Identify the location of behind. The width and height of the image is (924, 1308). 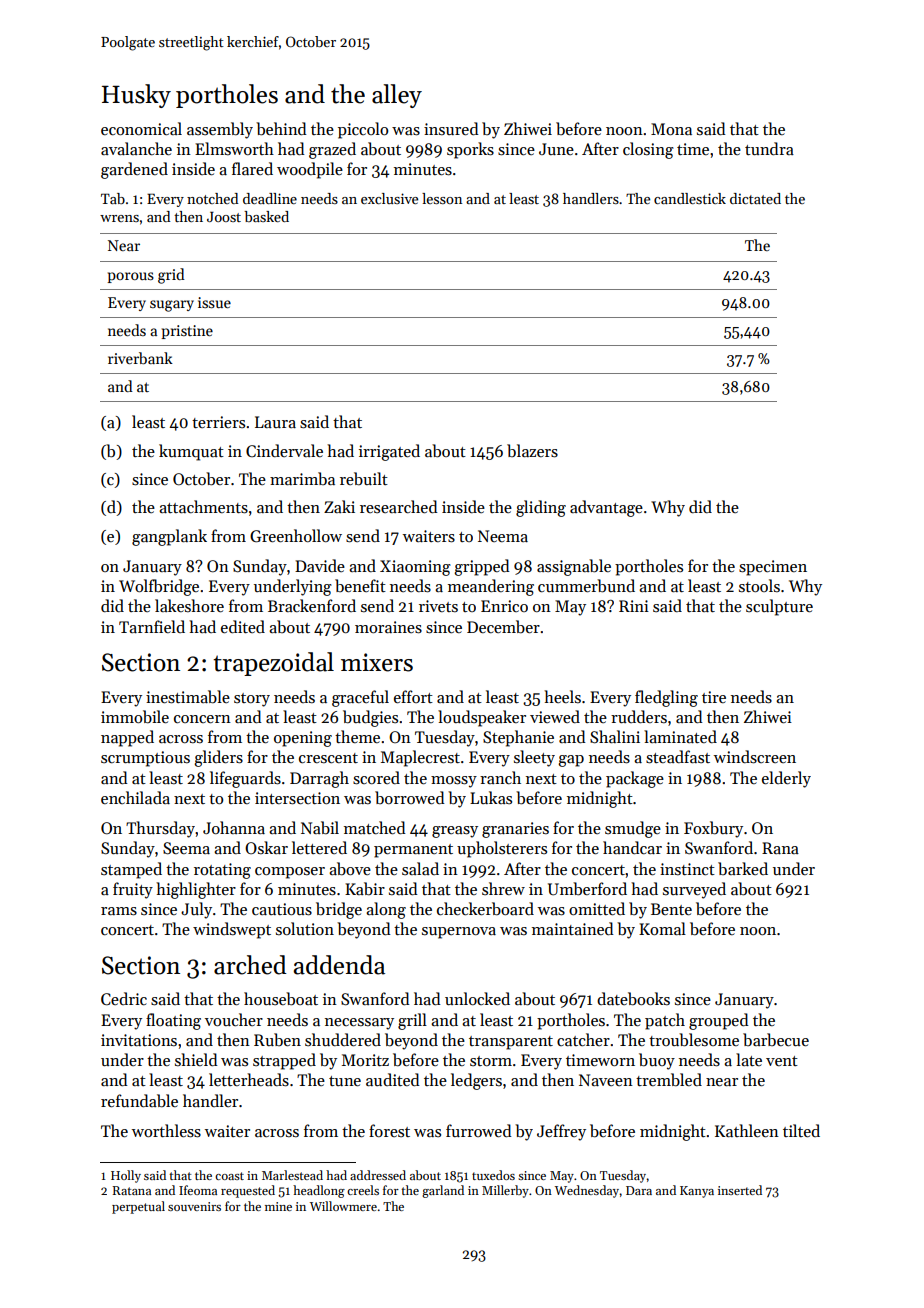
(281, 129).
